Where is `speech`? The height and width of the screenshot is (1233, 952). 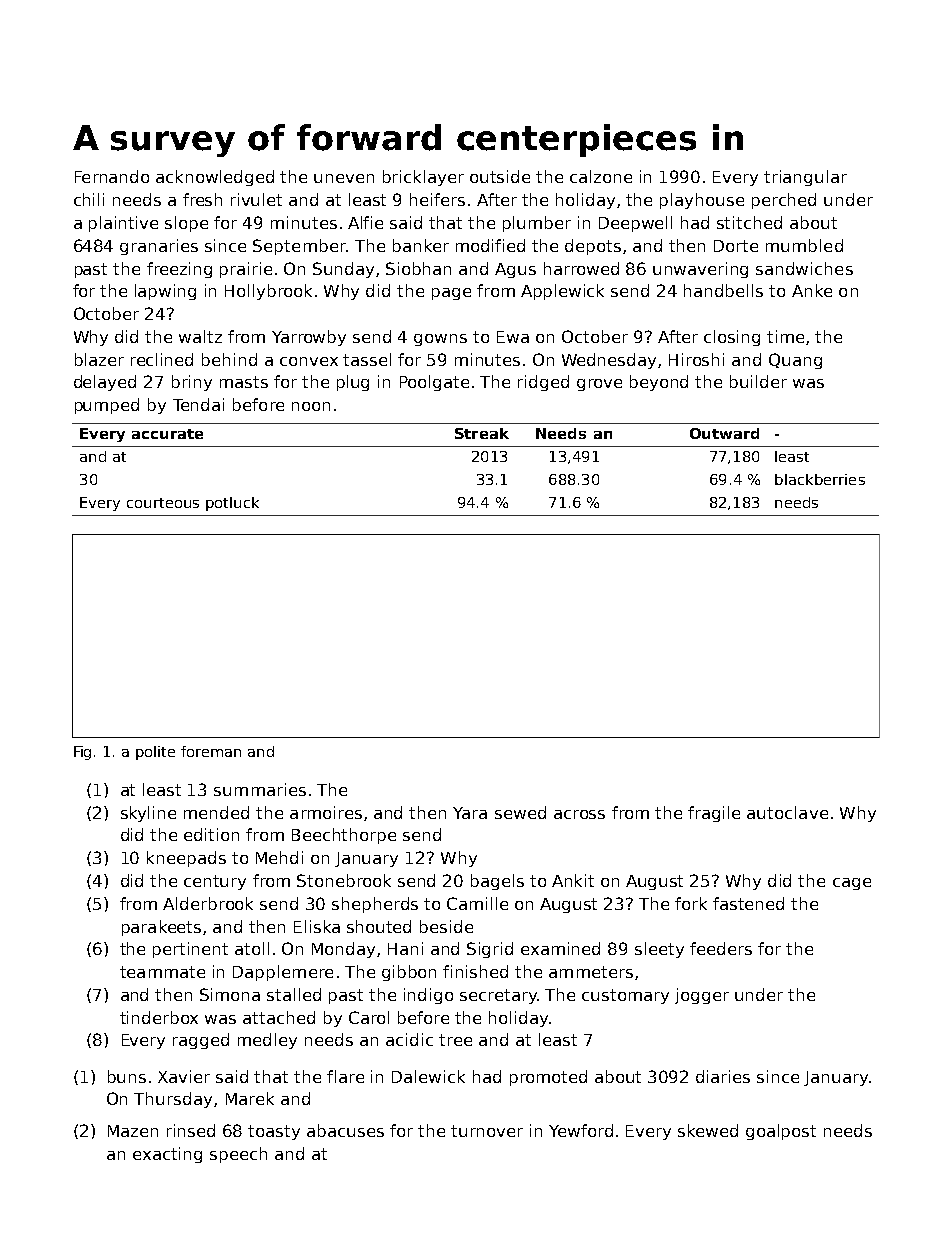 speech is located at coordinates (238, 1155).
